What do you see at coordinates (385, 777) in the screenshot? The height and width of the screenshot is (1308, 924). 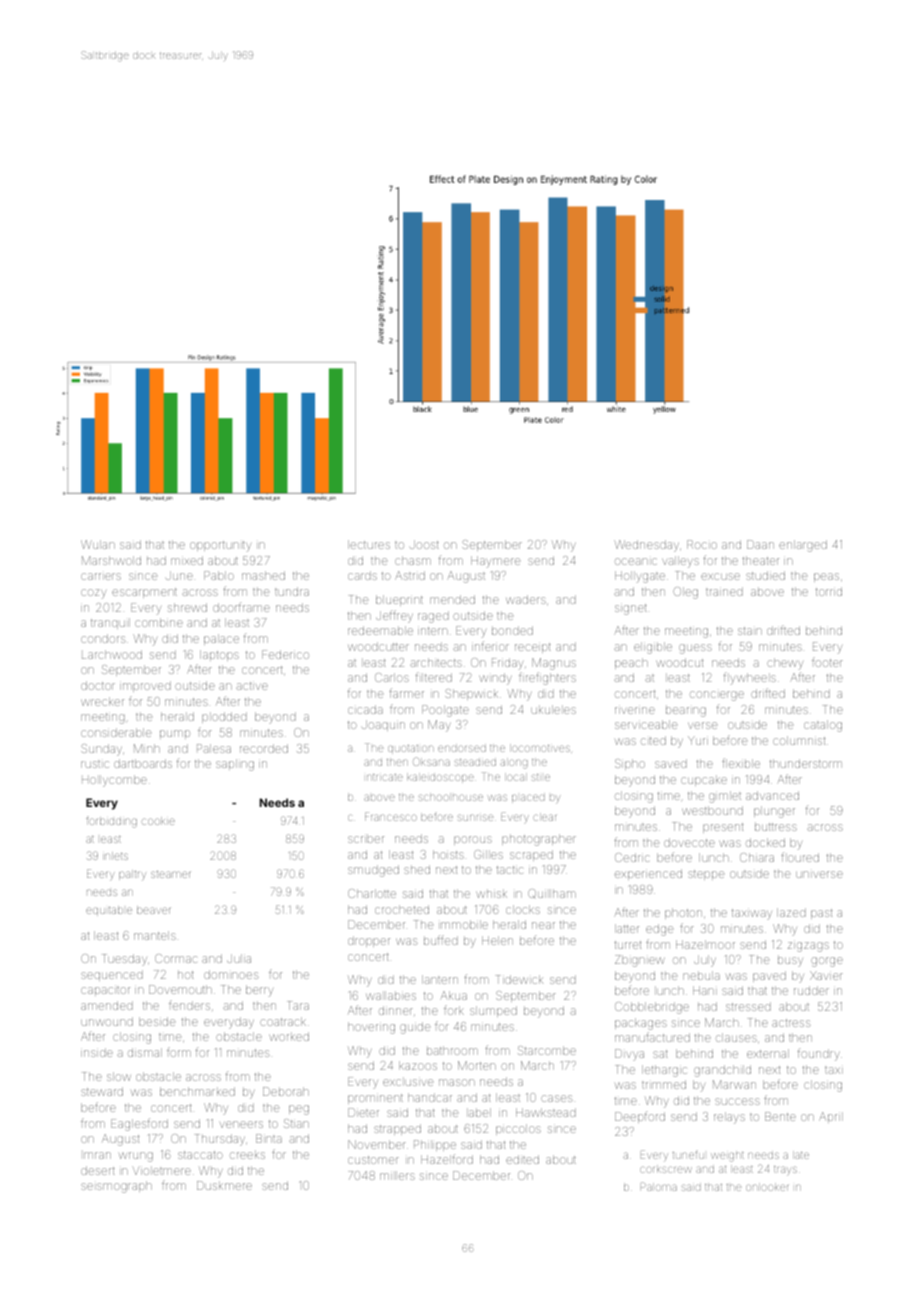 I see `intricate` at bounding box center [385, 777].
